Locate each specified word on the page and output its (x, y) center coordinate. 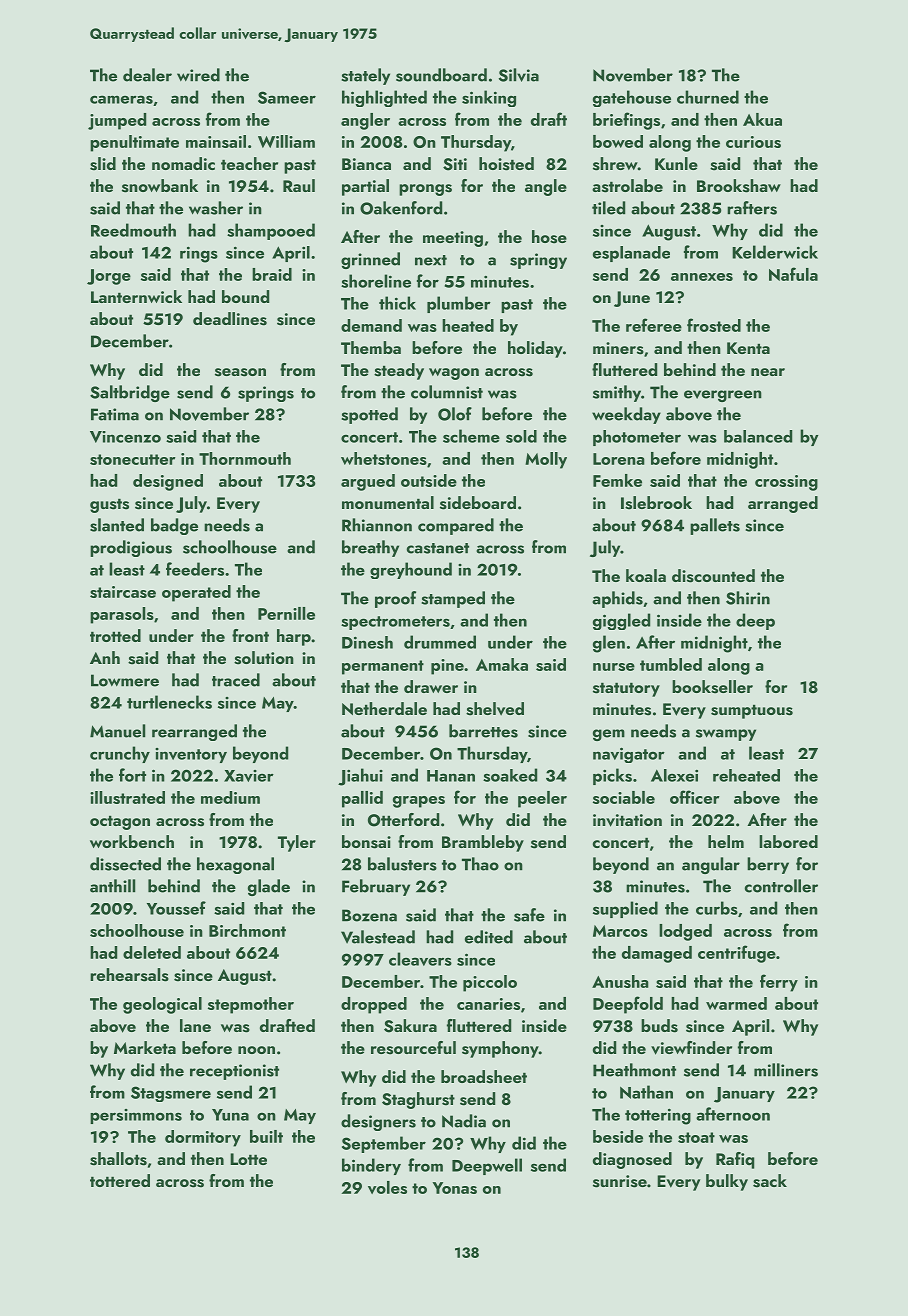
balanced (758, 436)
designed (168, 482)
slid (103, 164)
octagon (120, 822)
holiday (535, 349)
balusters (402, 864)
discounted (713, 576)
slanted (117, 525)
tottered (120, 1180)
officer (695, 797)
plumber (459, 304)
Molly (546, 460)
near (768, 372)
